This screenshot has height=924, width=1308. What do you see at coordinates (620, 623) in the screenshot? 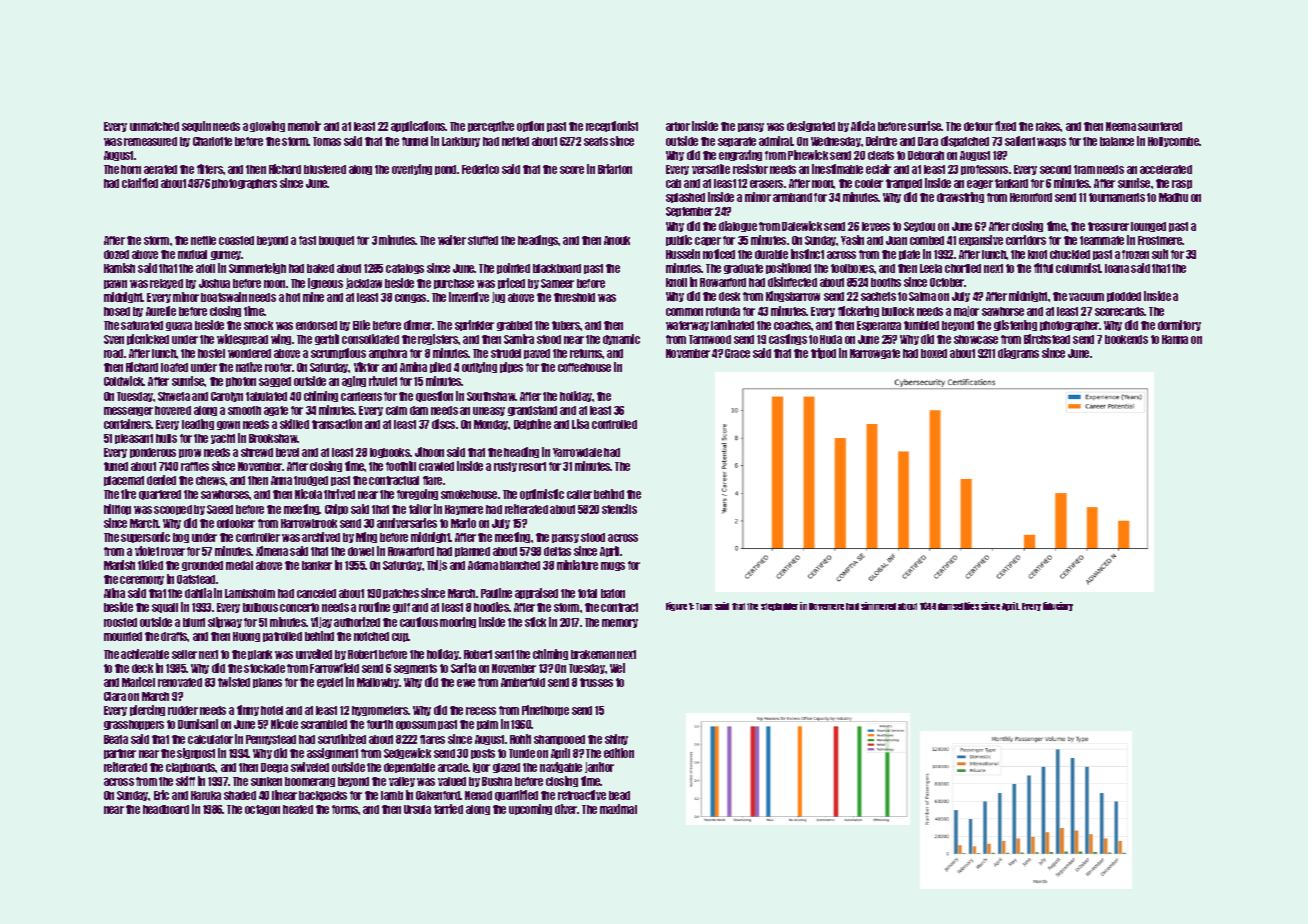
I see `memory` at bounding box center [620, 623].
